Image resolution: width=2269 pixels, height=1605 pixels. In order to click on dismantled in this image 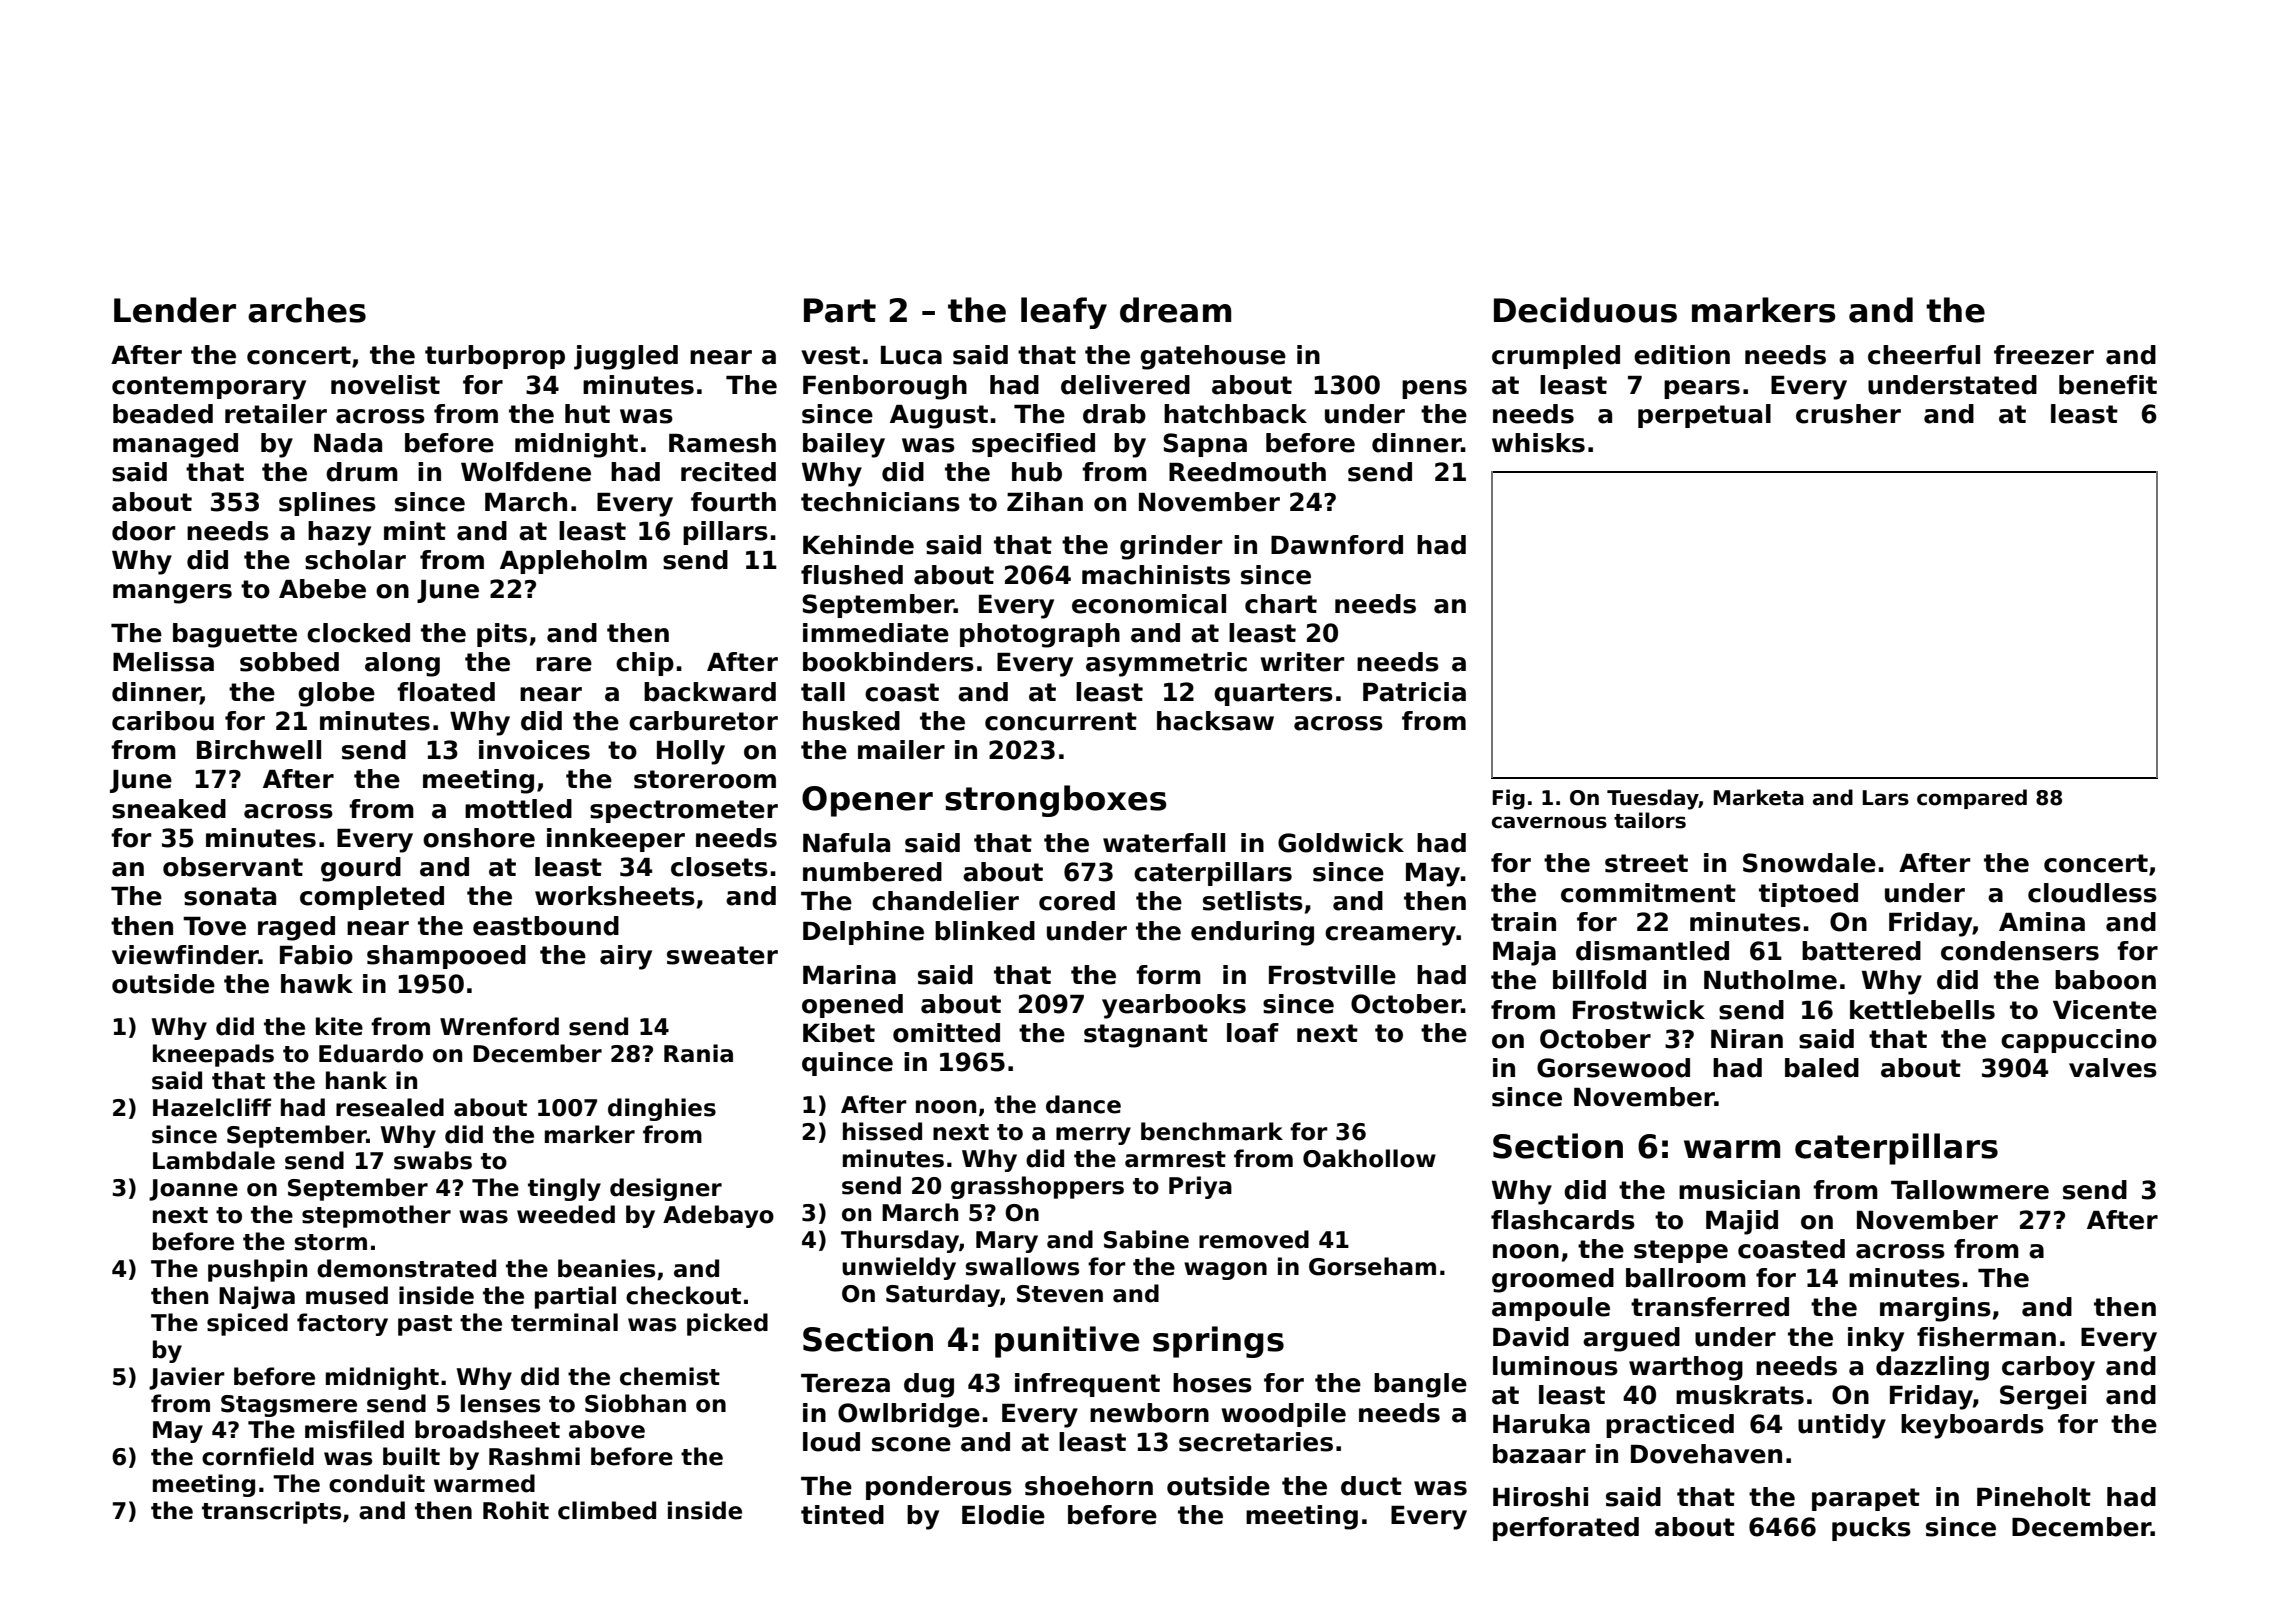, I will do `click(1652, 951)`.
